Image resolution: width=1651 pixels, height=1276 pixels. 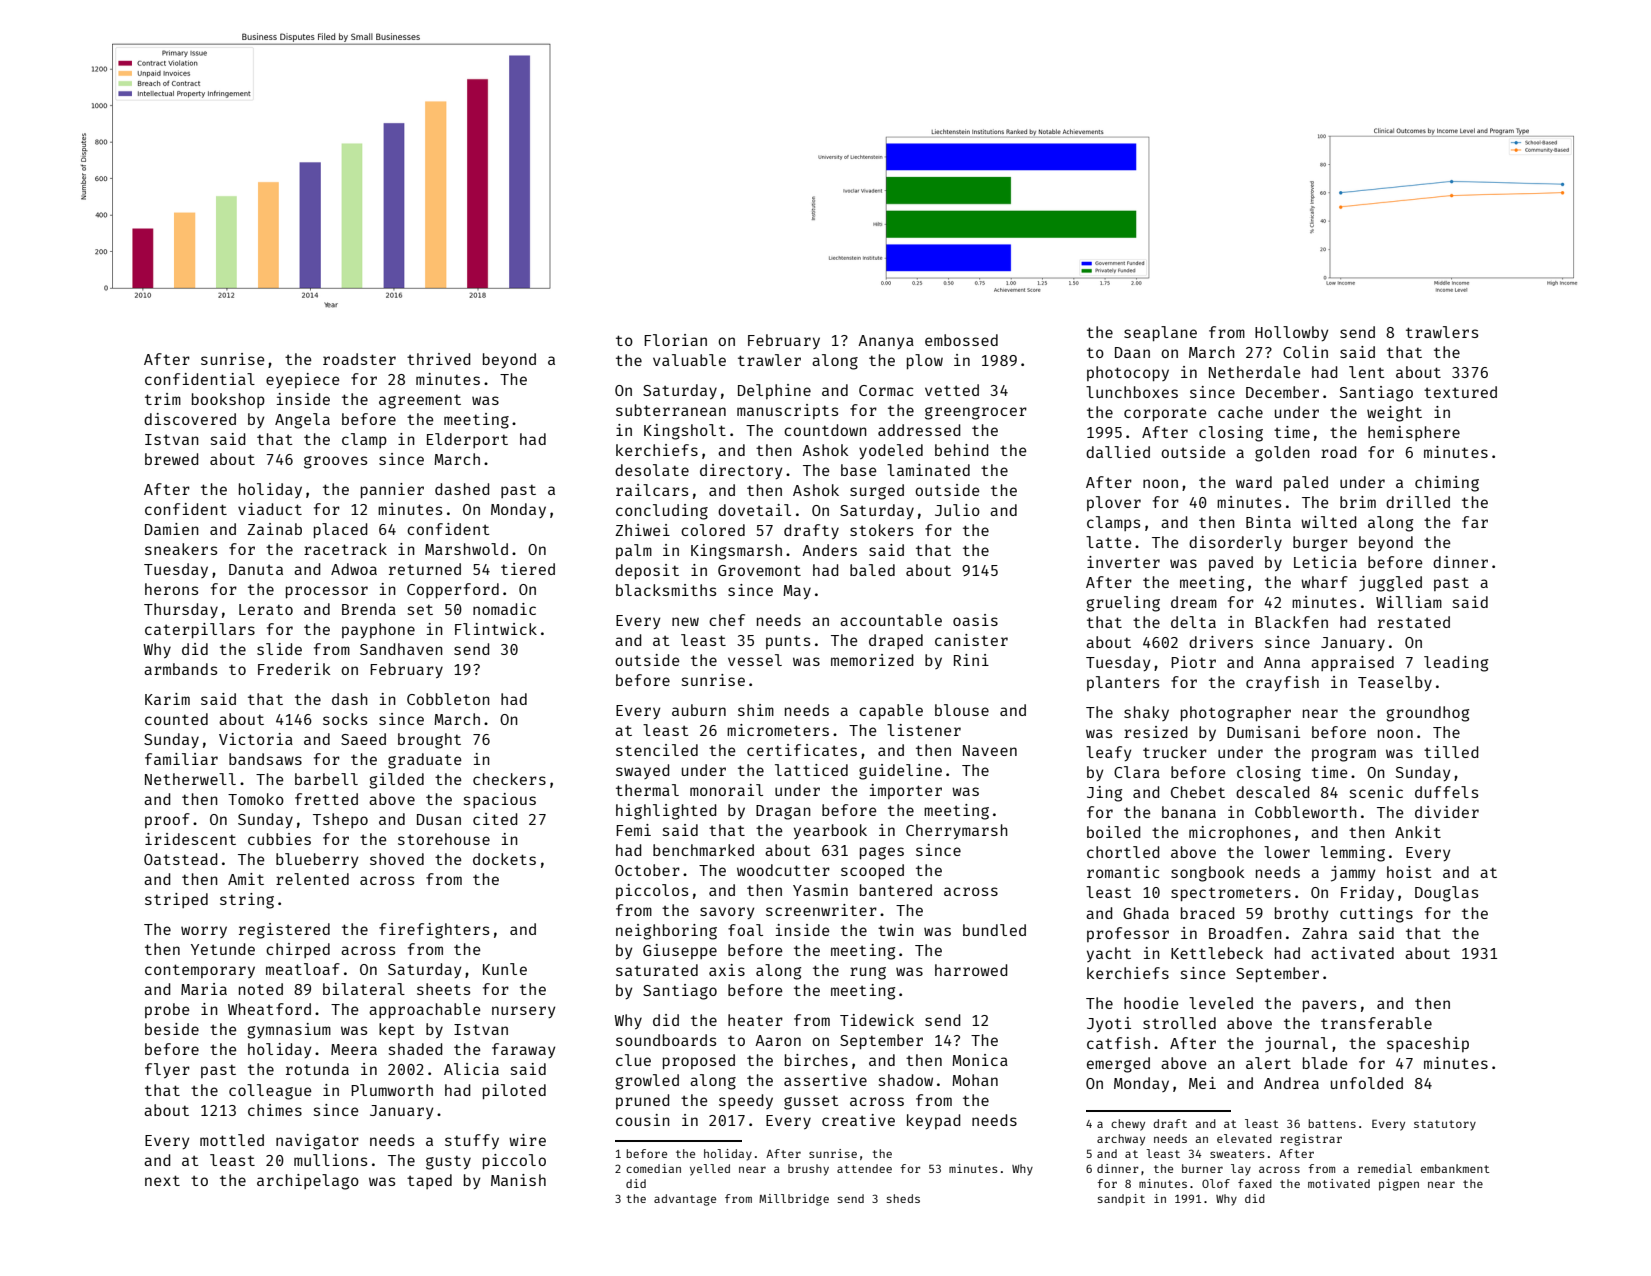 I want to click on tilled, so click(x=1451, y=752).
